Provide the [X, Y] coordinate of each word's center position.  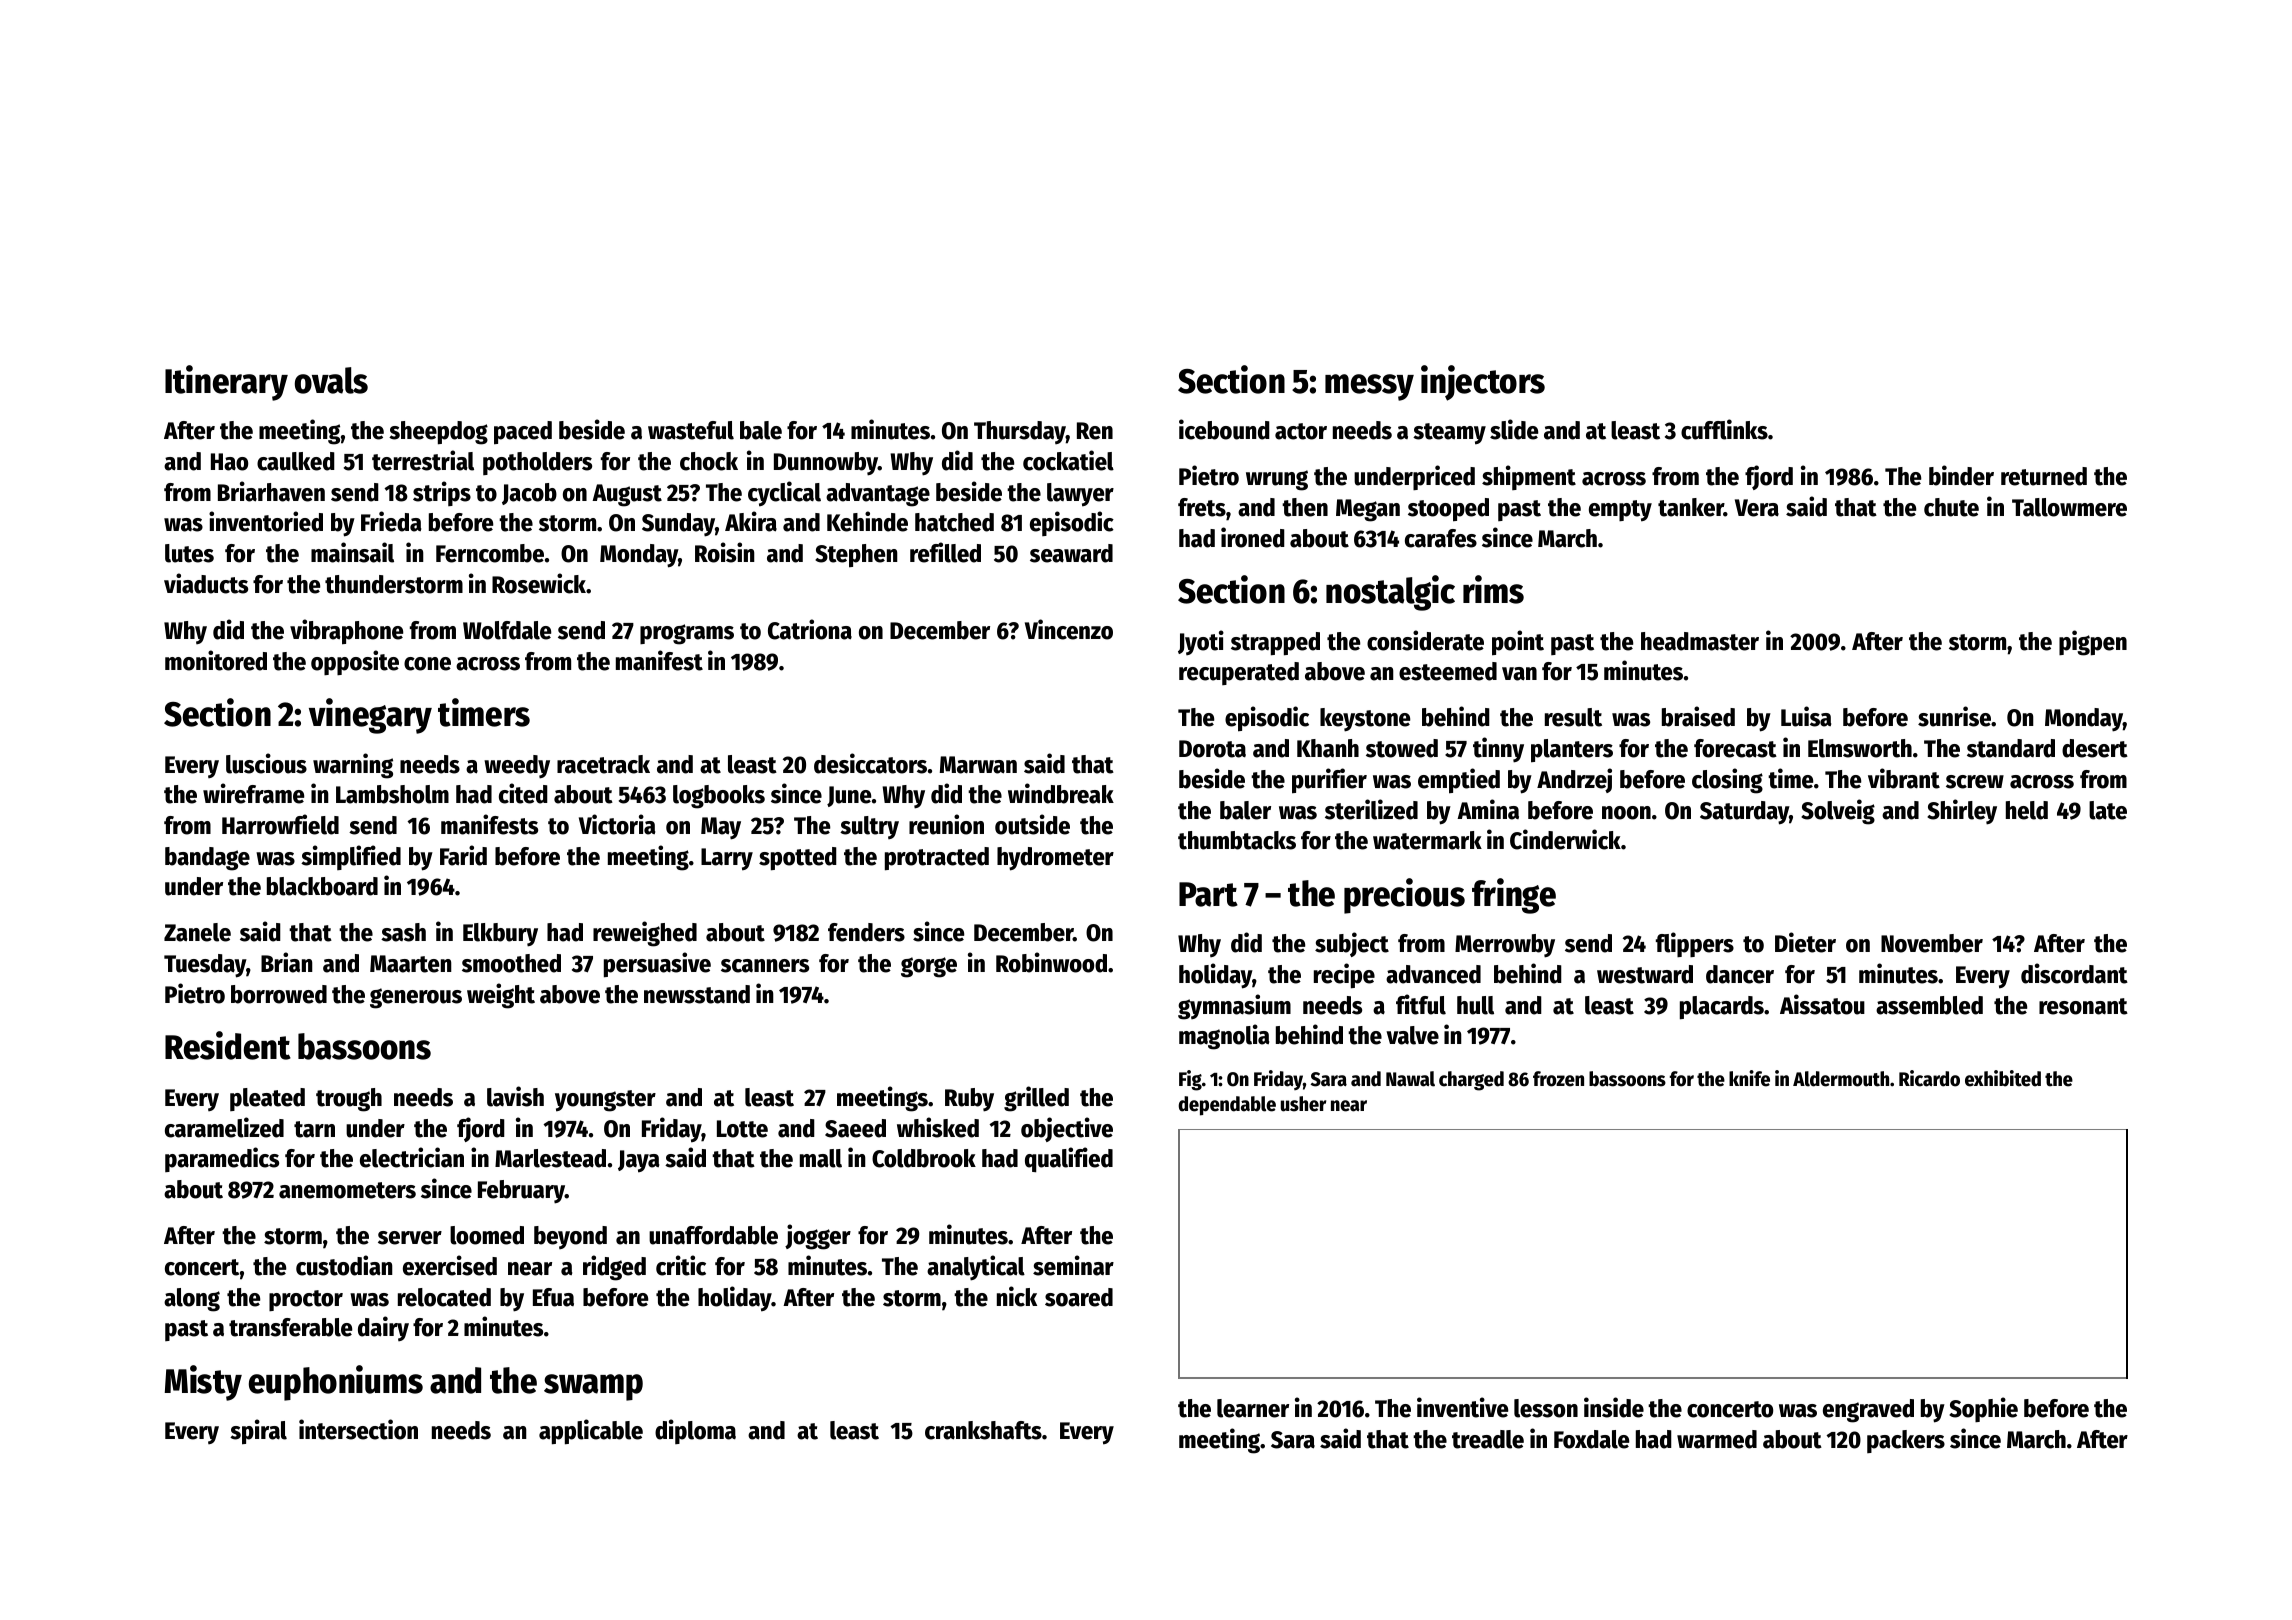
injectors [1483, 383]
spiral [258, 1432]
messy [1369, 387]
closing [1727, 781]
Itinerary [226, 383]
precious [1404, 896]
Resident [228, 1045]
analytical [976, 1268]
